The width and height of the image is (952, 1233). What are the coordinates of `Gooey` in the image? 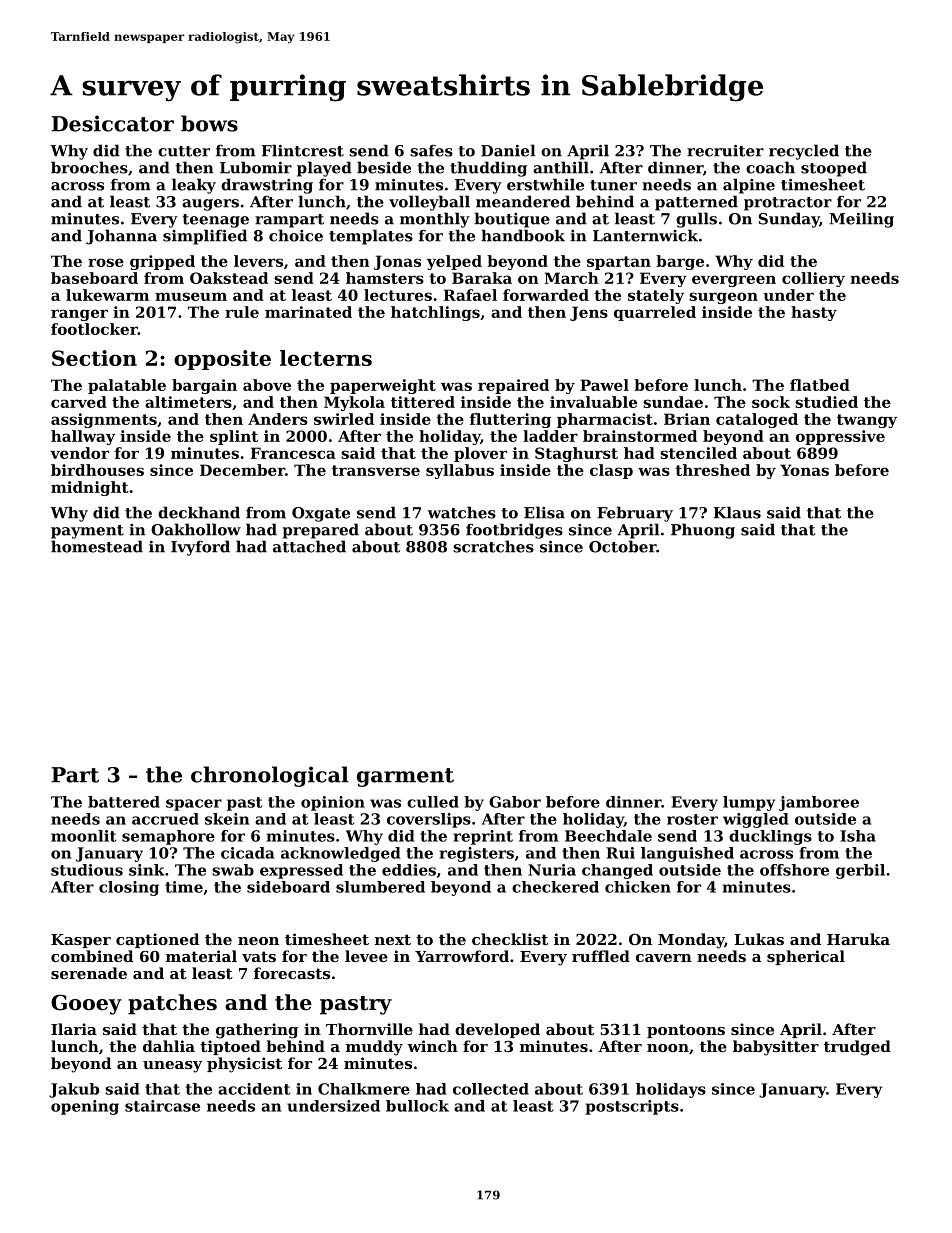 It's located at (86, 1004).
